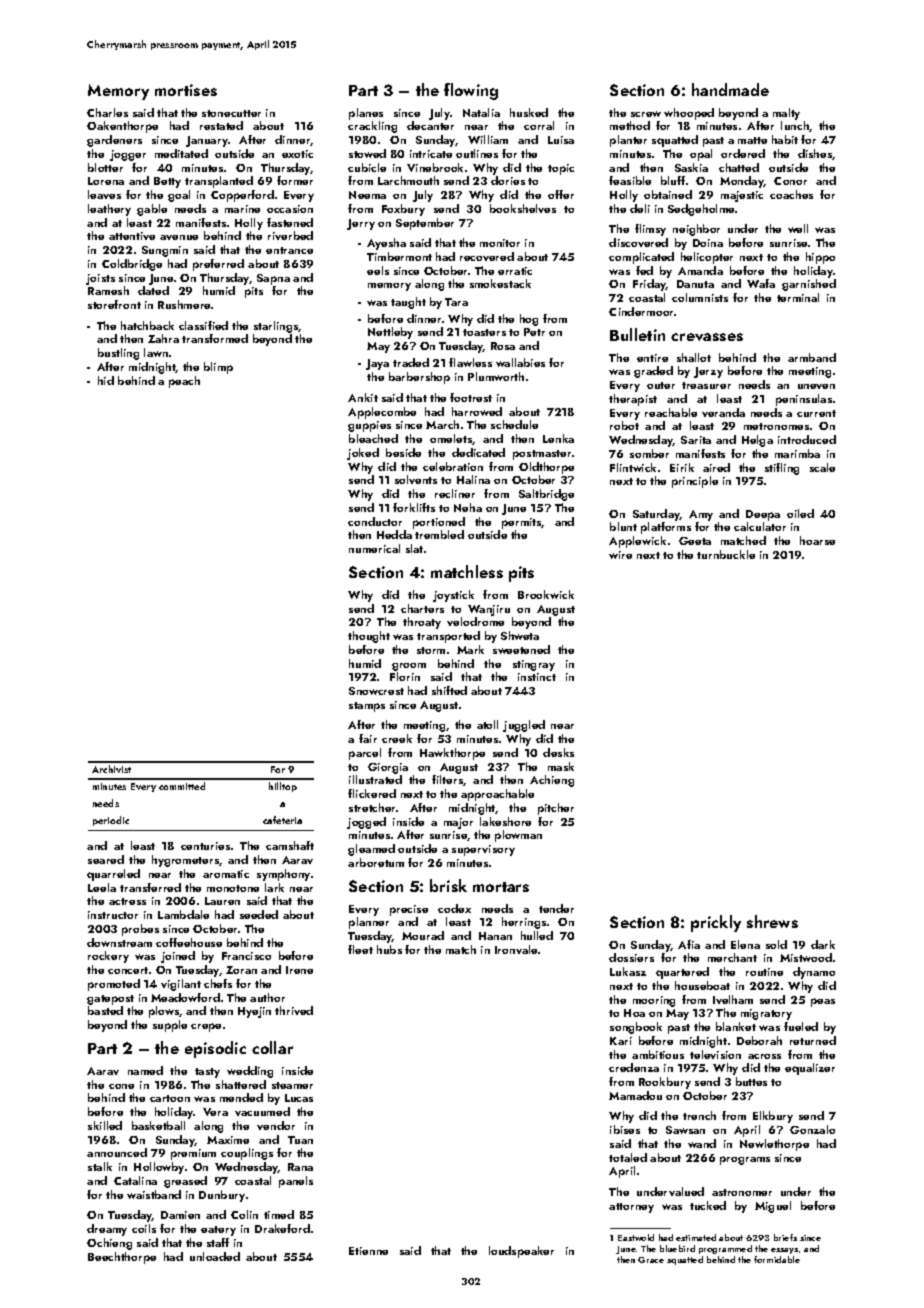 This screenshot has width=924, height=1308. What do you see at coordinates (105, 1125) in the screenshot?
I see `skilled` at bounding box center [105, 1125].
